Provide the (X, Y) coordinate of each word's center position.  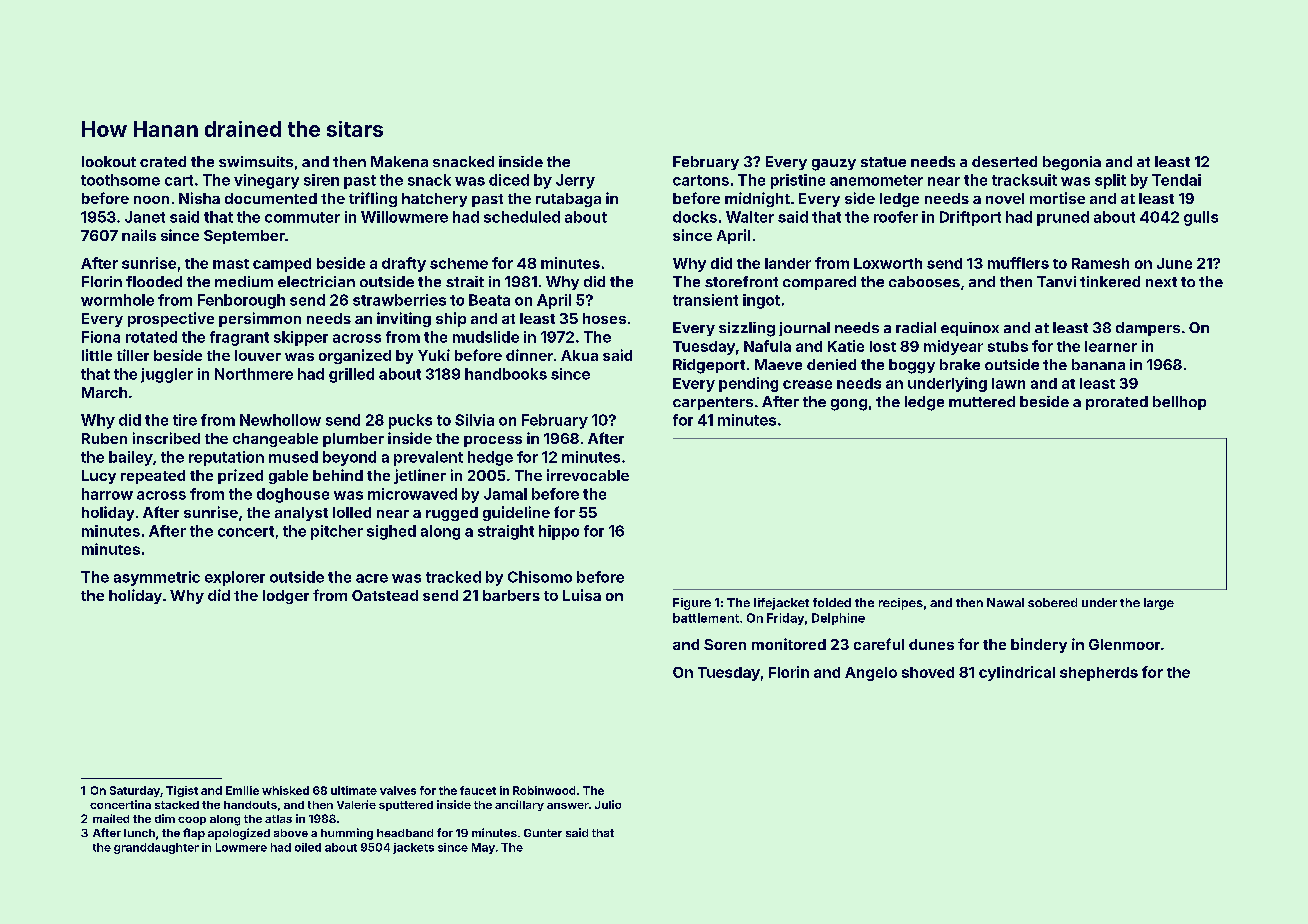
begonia (1072, 163)
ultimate (354, 790)
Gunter (543, 833)
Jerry (575, 181)
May (483, 848)
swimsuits (256, 161)
